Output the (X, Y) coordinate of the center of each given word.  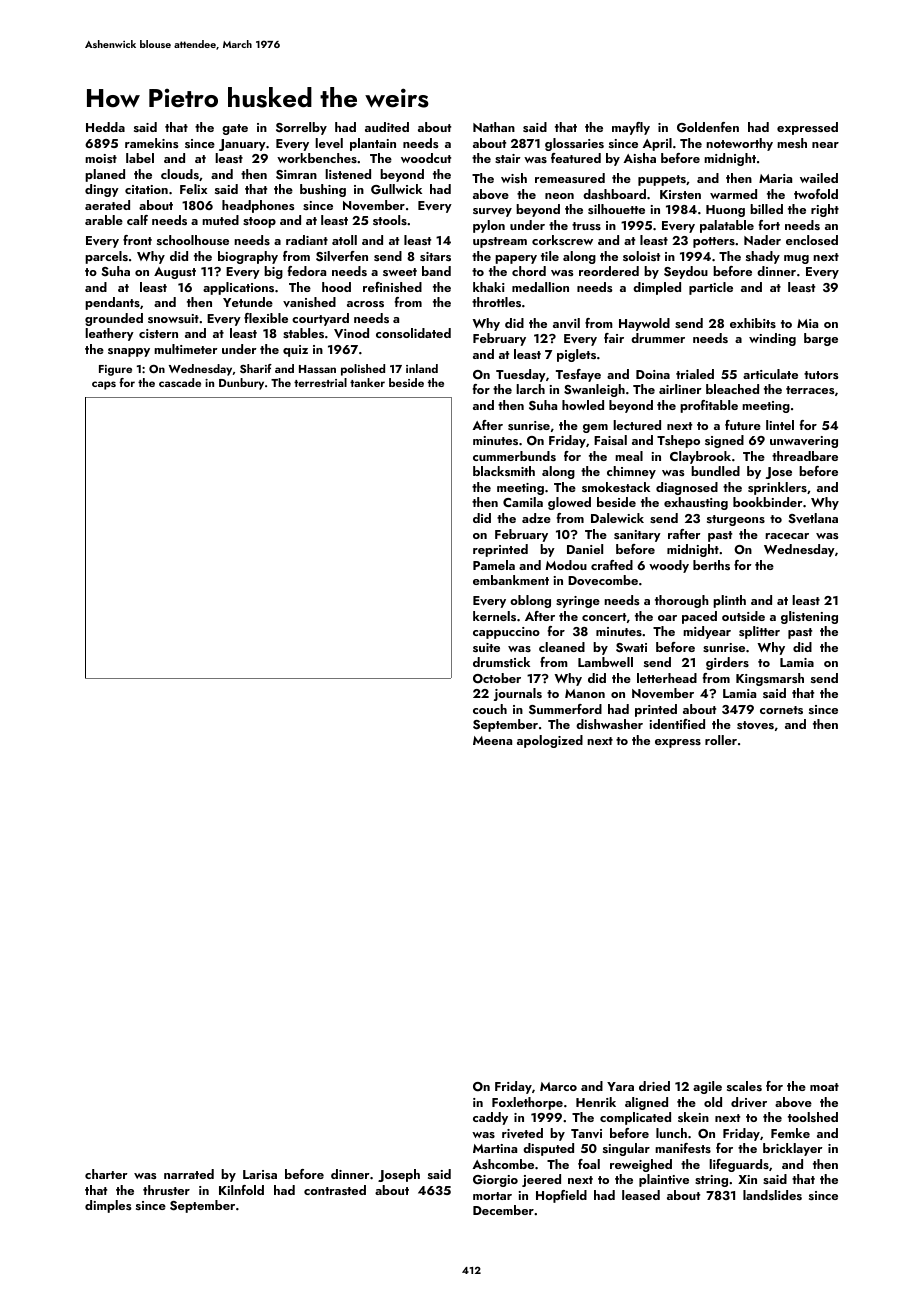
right (825, 210)
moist (101, 158)
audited (387, 127)
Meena (492, 740)
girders (727, 663)
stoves (755, 725)
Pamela (494, 565)
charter (106, 1174)
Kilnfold (241, 1190)
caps (104, 385)
